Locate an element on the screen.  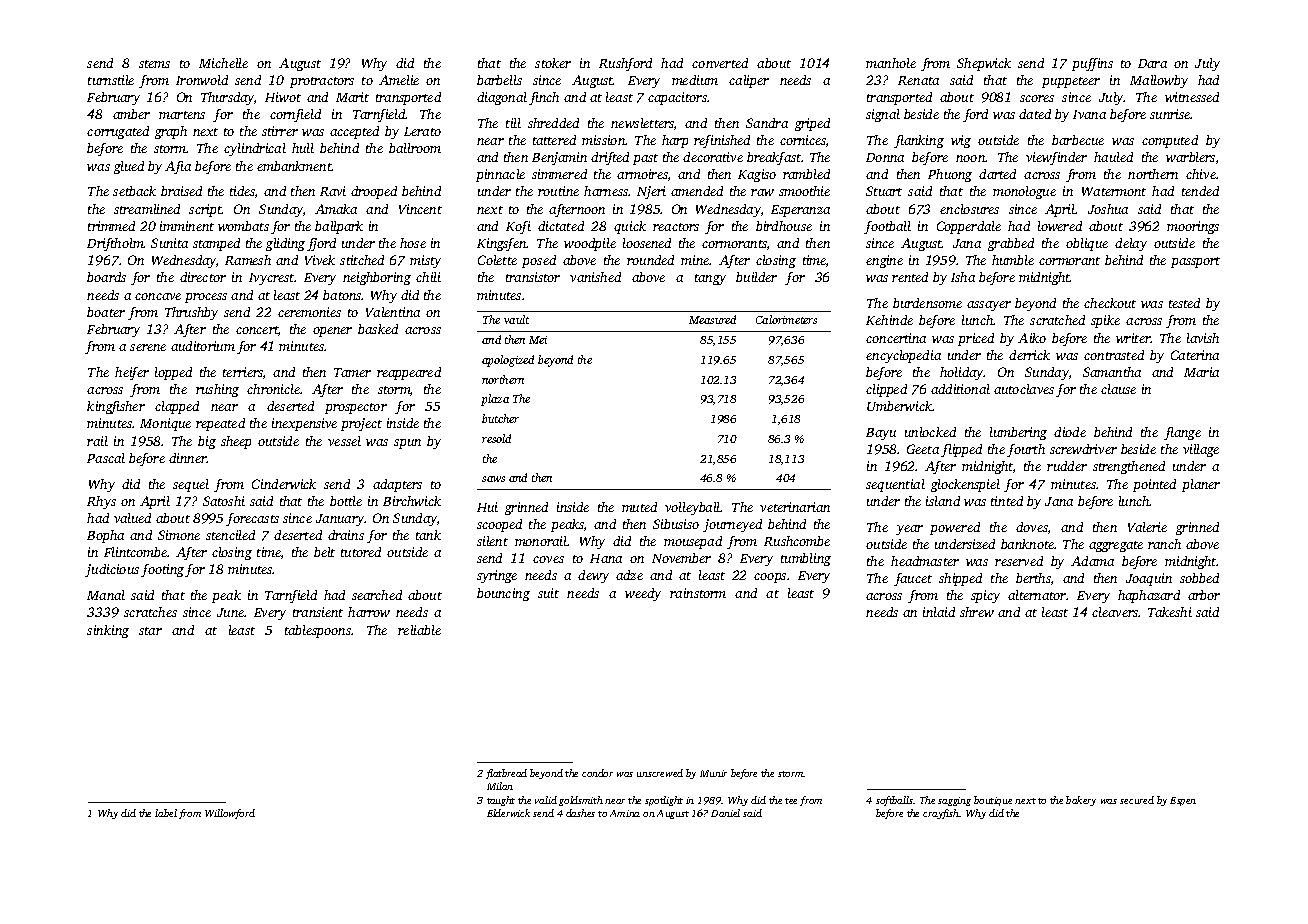
opener is located at coordinates (332, 332).
